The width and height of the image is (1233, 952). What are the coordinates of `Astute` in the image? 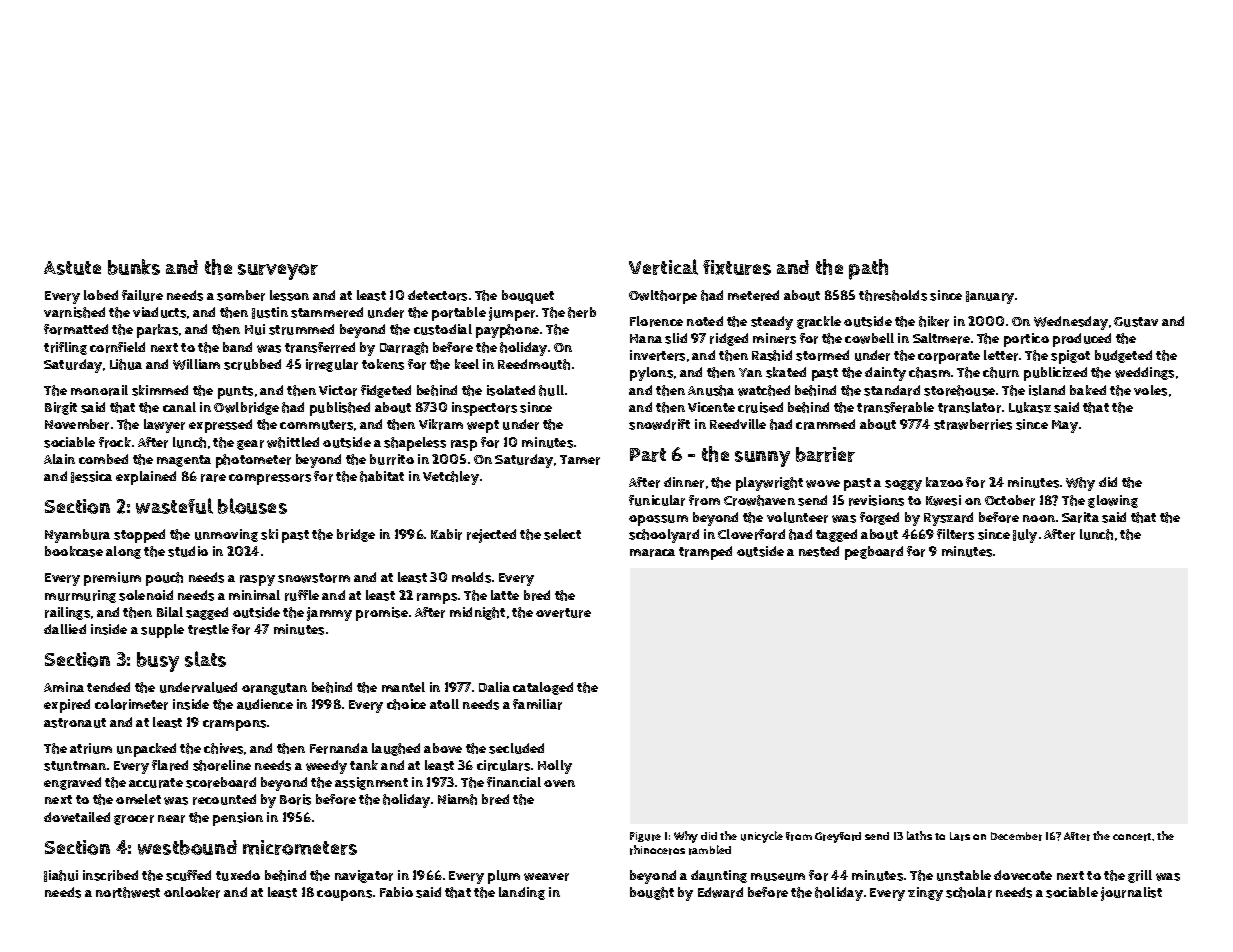 It's located at (72, 268).
